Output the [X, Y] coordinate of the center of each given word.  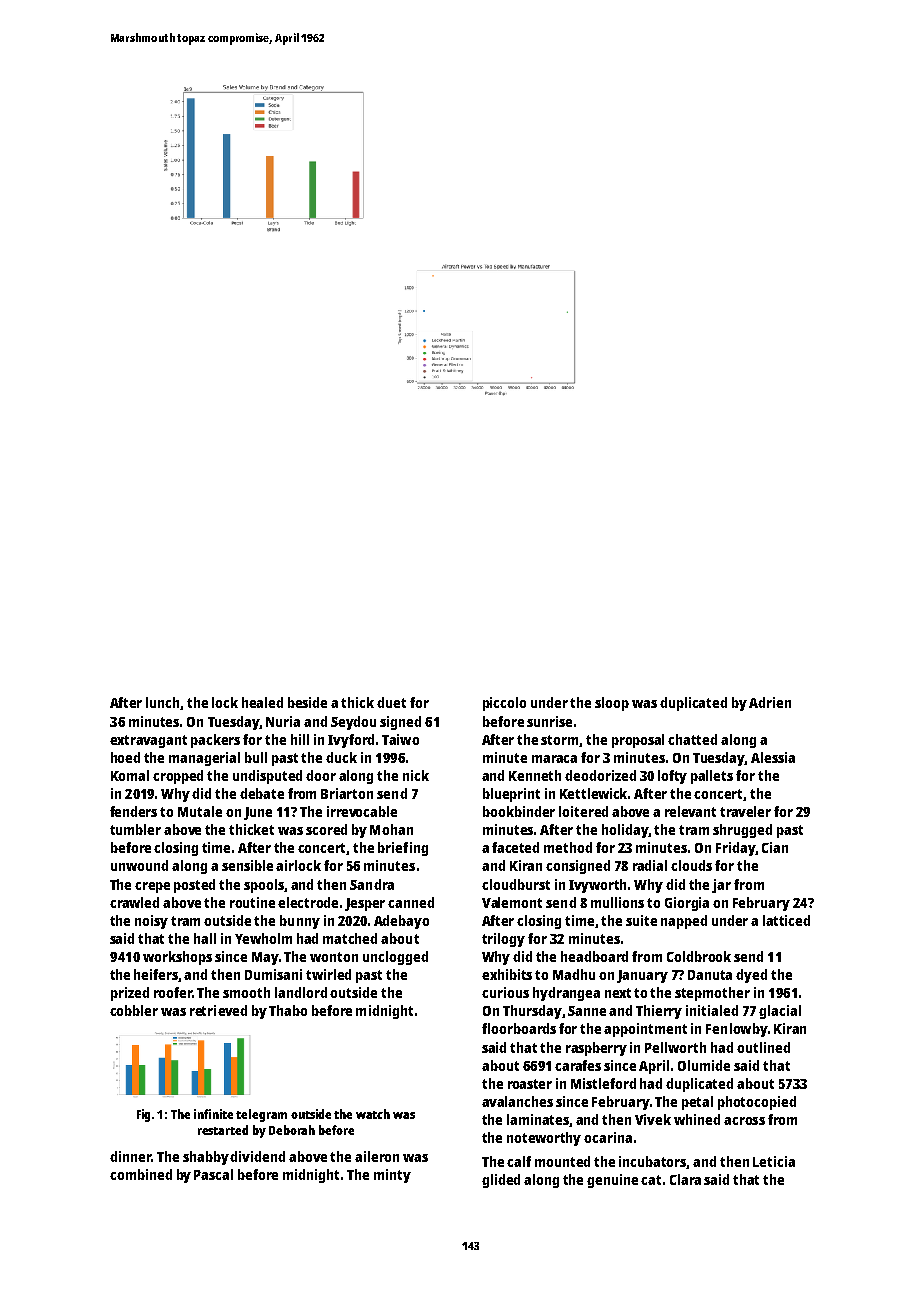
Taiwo [400, 739]
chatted [692, 739]
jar [721, 886]
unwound [139, 865]
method [568, 847]
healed [262, 702]
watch [373, 1114]
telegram [261, 1115]
